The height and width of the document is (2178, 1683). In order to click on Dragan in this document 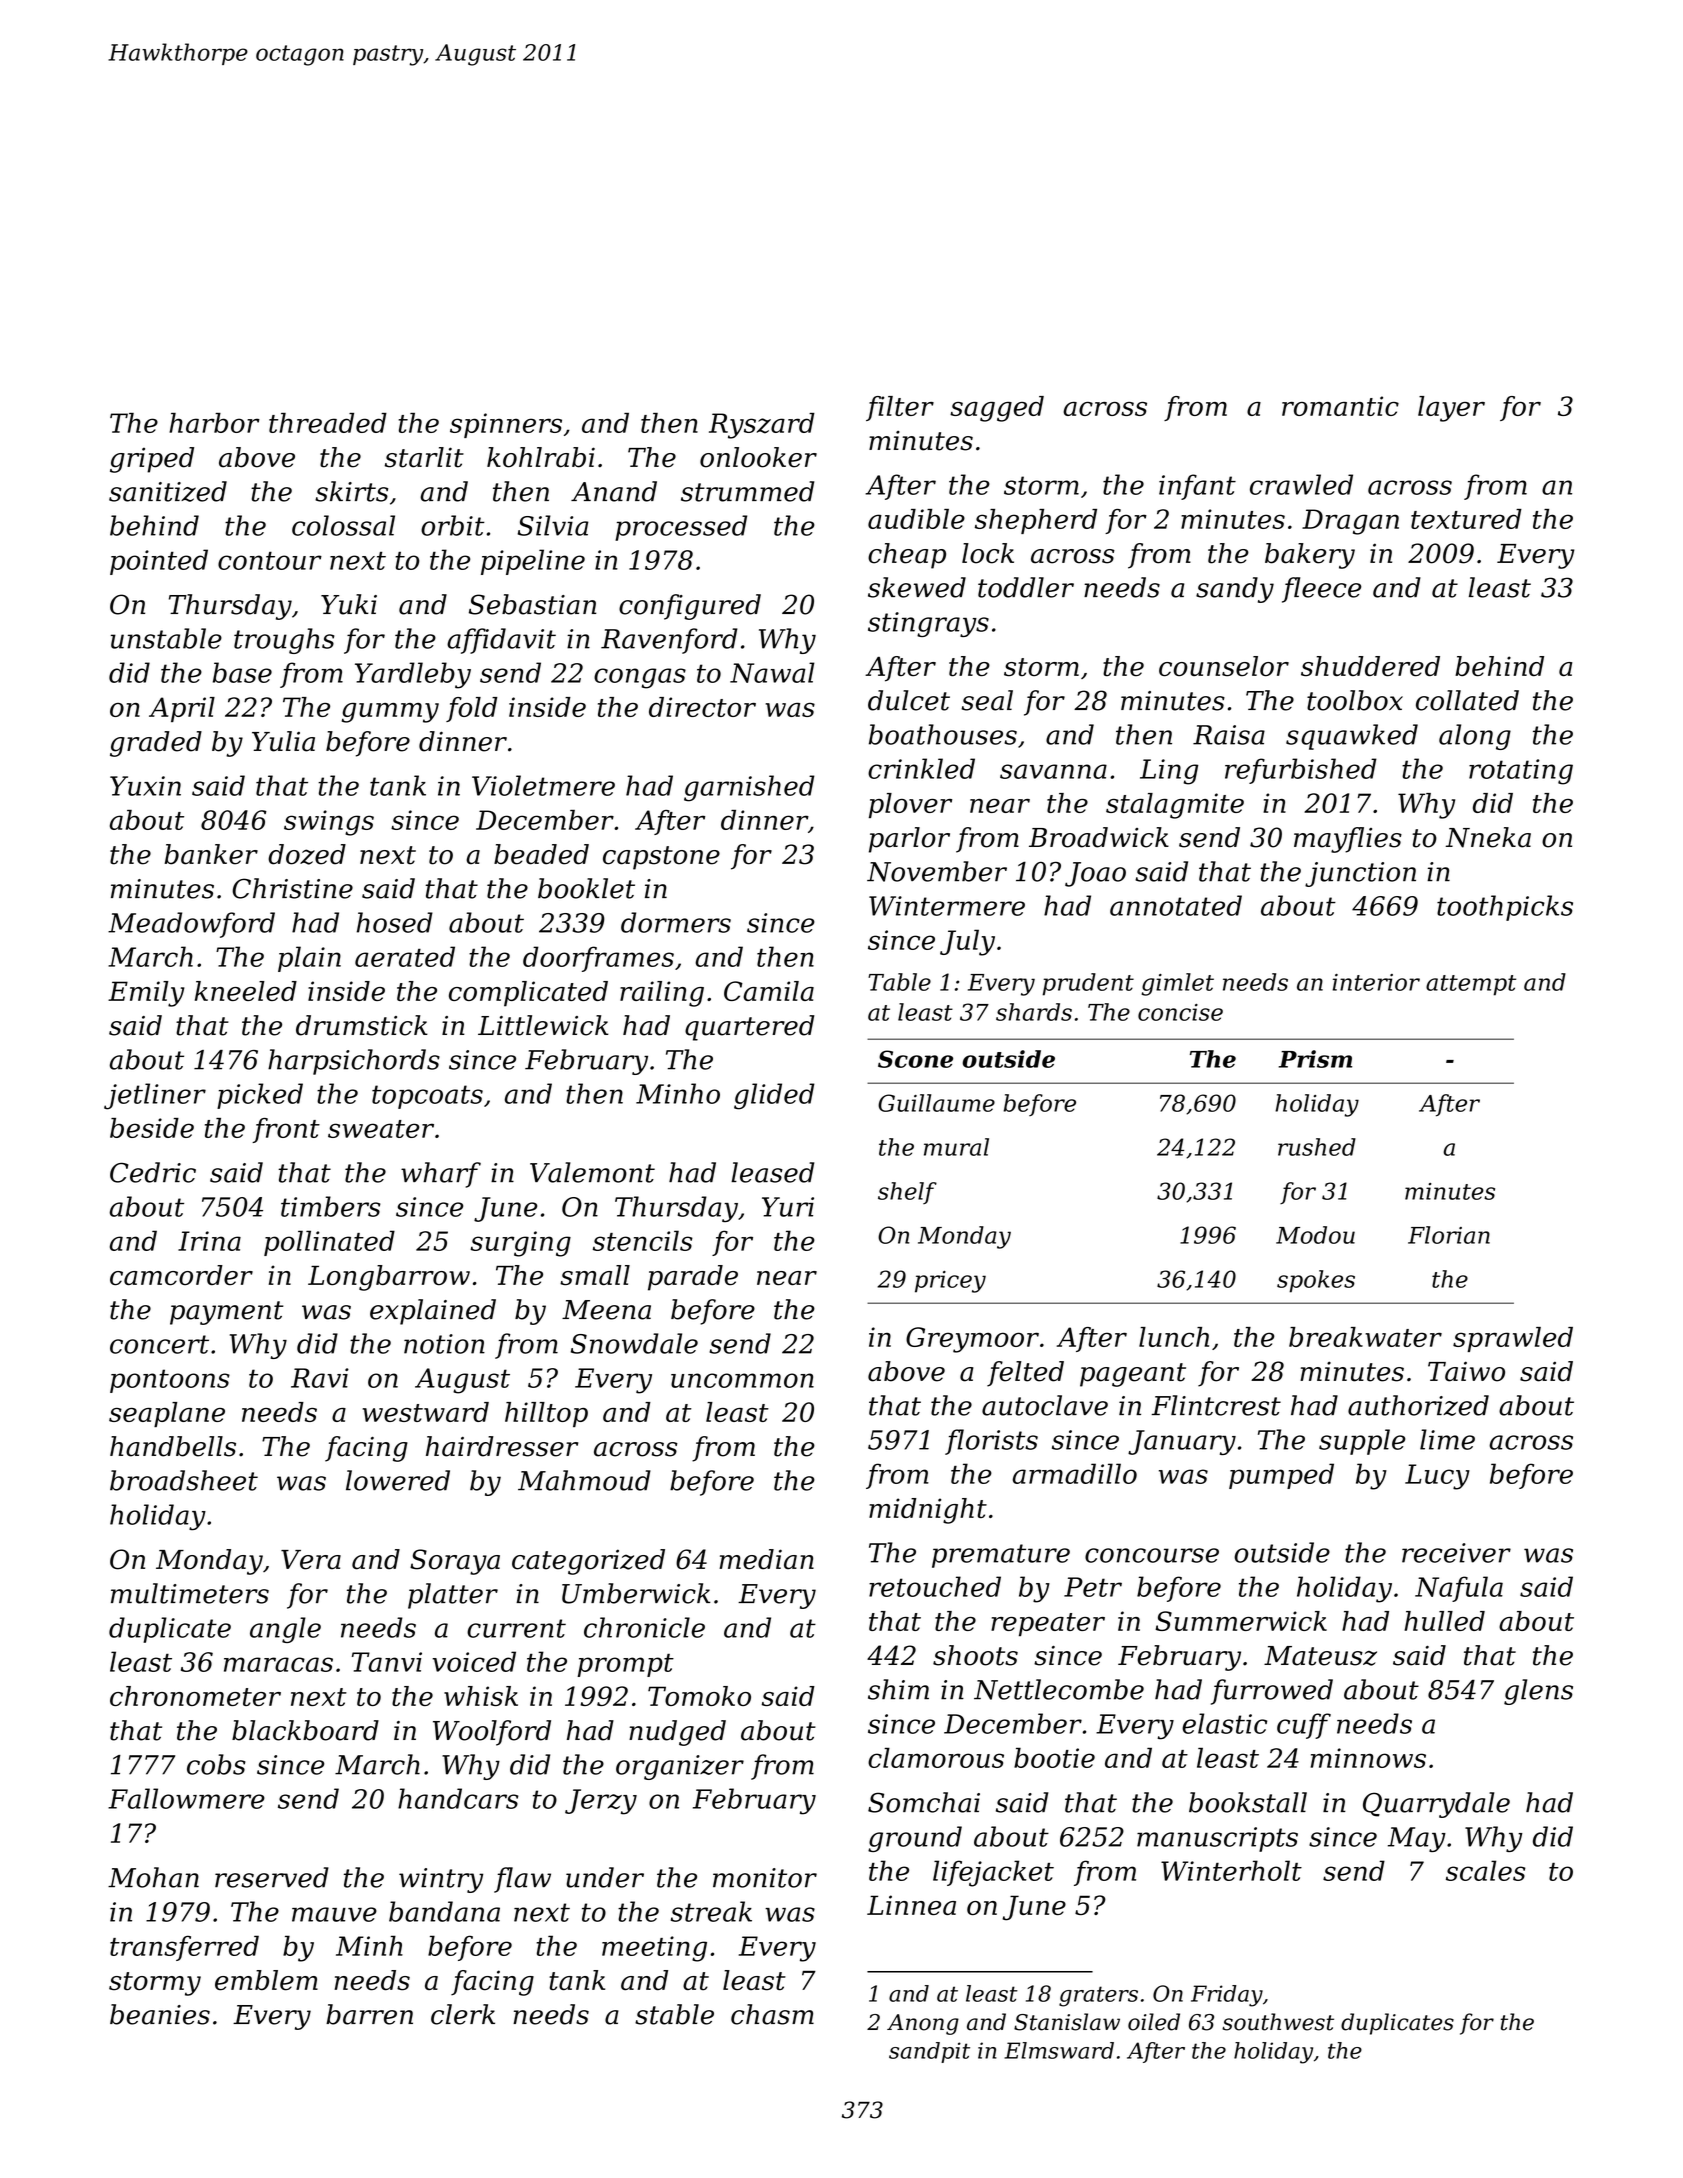, I will do `click(1350, 522)`.
